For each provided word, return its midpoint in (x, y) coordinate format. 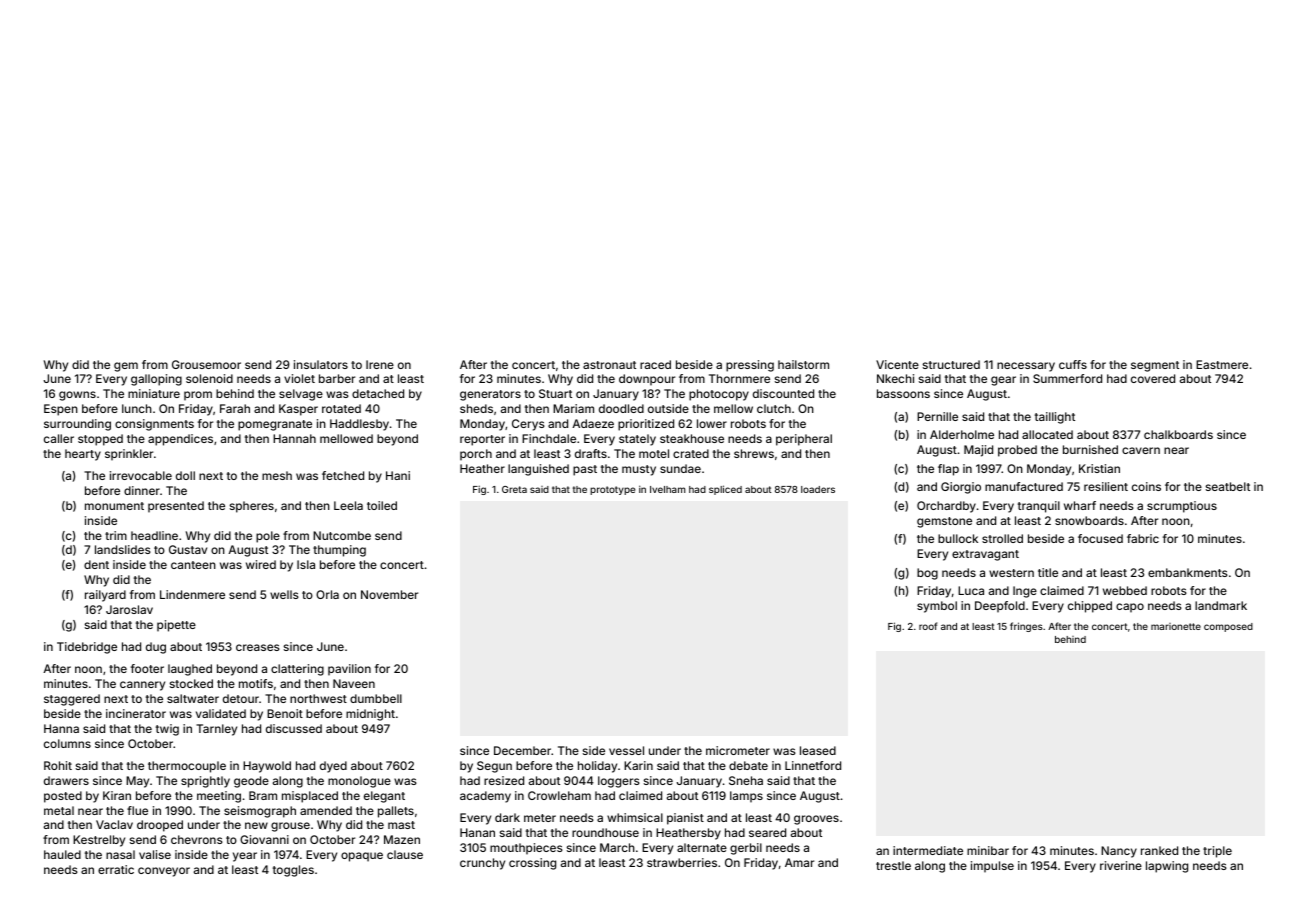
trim (116, 535)
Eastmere (1222, 364)
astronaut (609, 365)
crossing (532, 864)
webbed (1125, 590)
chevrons (197, 839)
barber (337, 378)
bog (927, 574)
